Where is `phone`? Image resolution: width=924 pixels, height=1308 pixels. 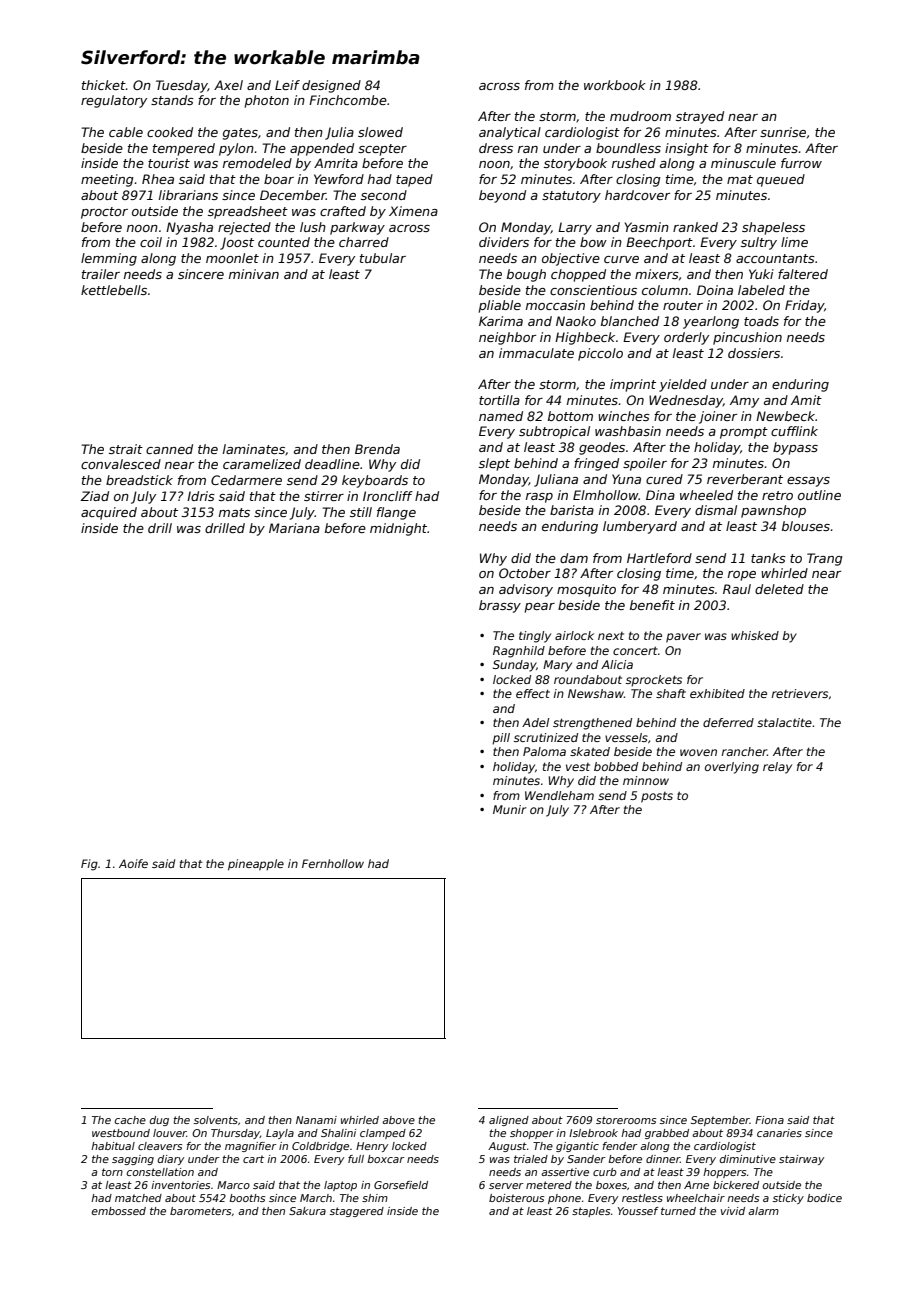 phone is located at coordinates (564, 1199).
